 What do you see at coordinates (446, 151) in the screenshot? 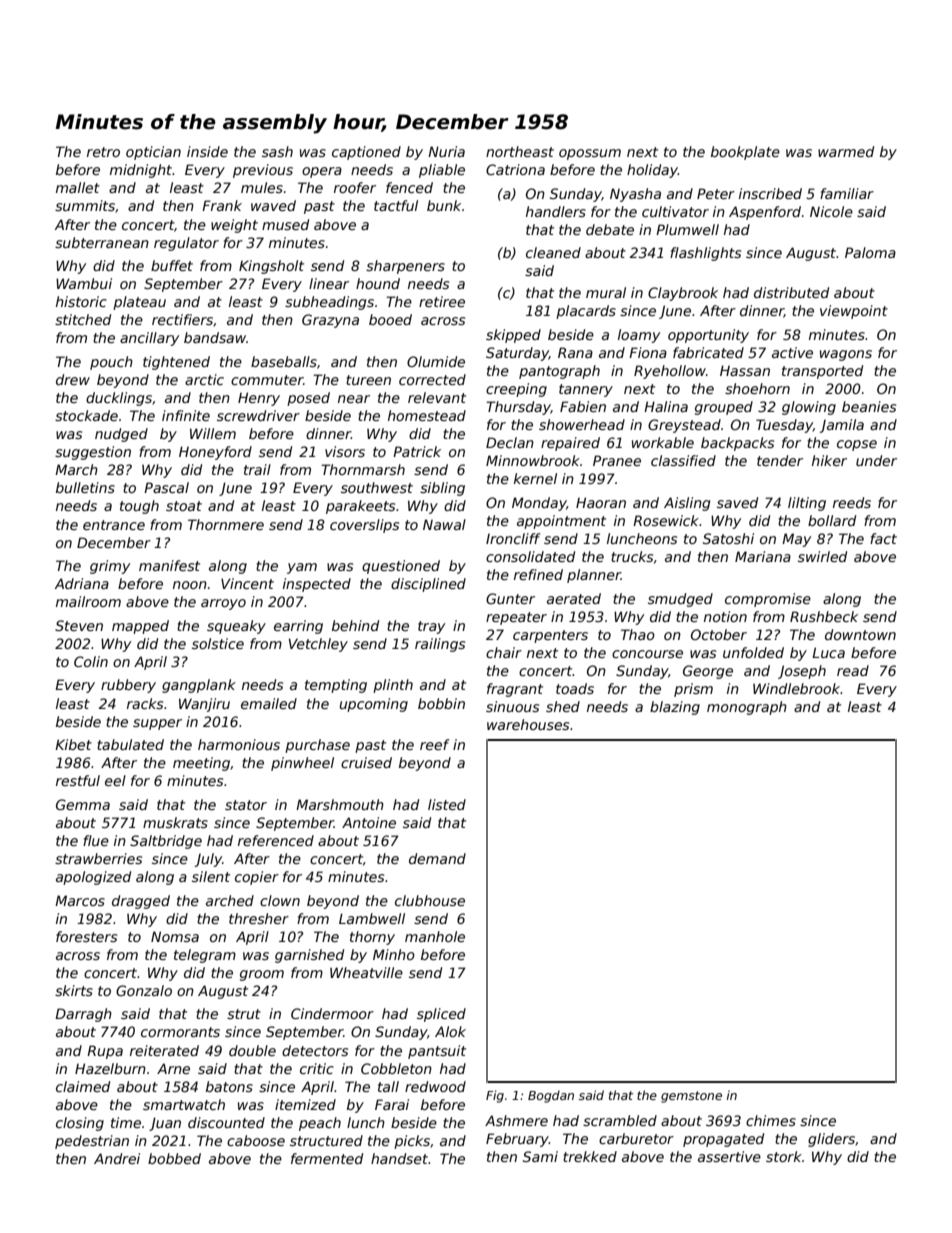
I see `Nuria` at bounding box center [446, 151].
